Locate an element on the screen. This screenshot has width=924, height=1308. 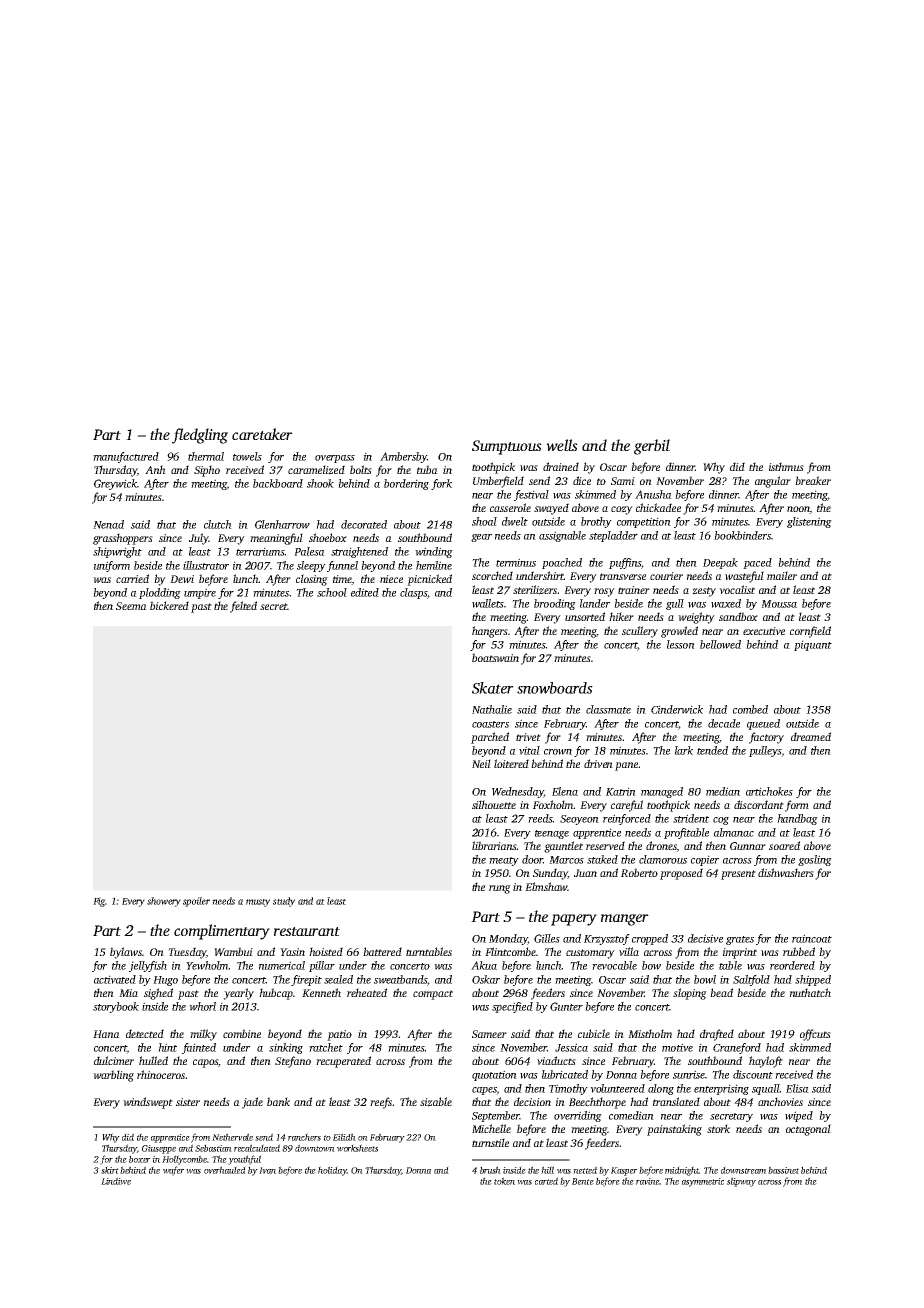
study is located at coordinates (284, 902).
